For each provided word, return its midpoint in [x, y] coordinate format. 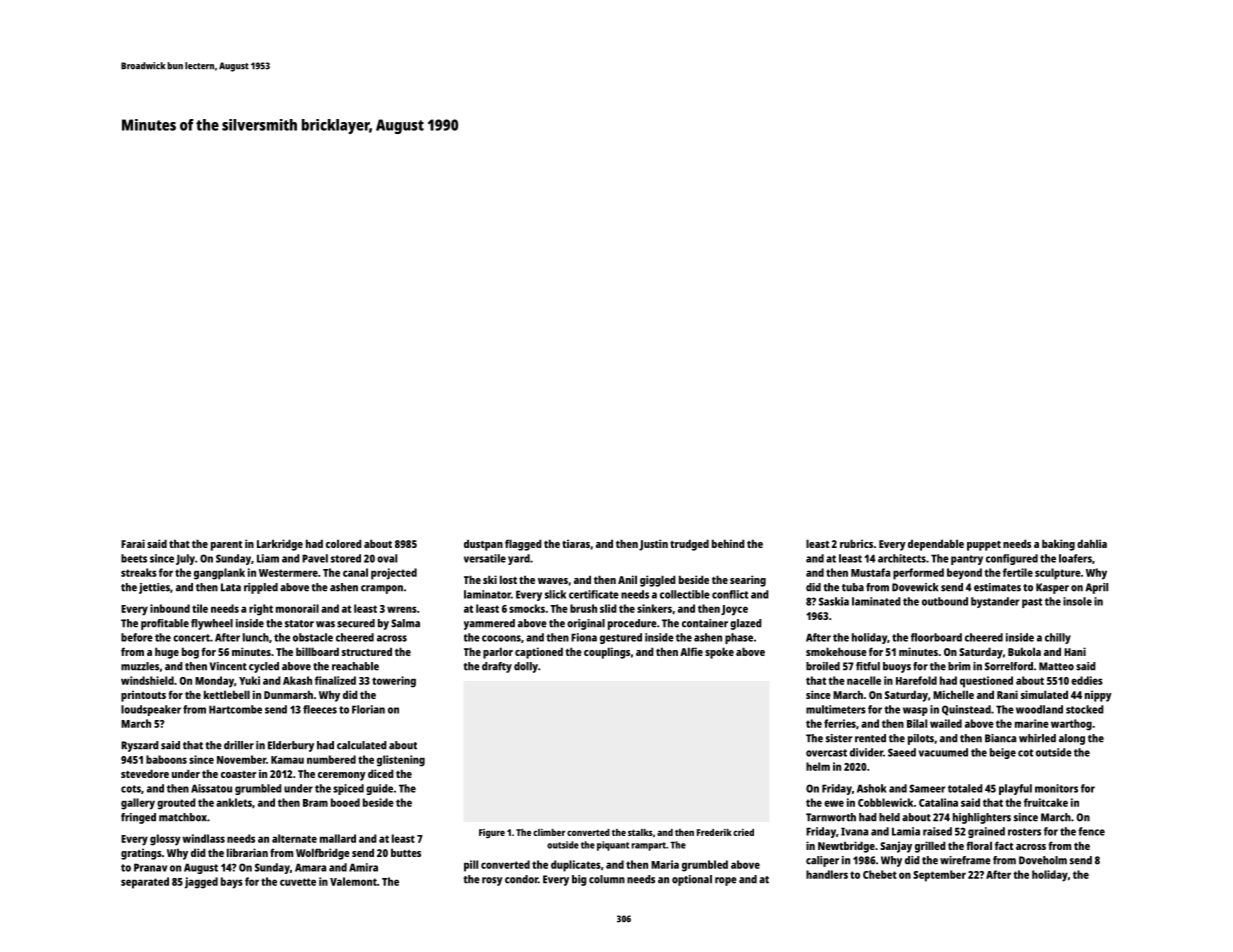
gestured [621, 638]
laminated [876, 601]
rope [726, 881]
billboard [317, 651]
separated [145, 883]
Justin [653, 545]
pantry [967, 560]
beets [134, 558]
